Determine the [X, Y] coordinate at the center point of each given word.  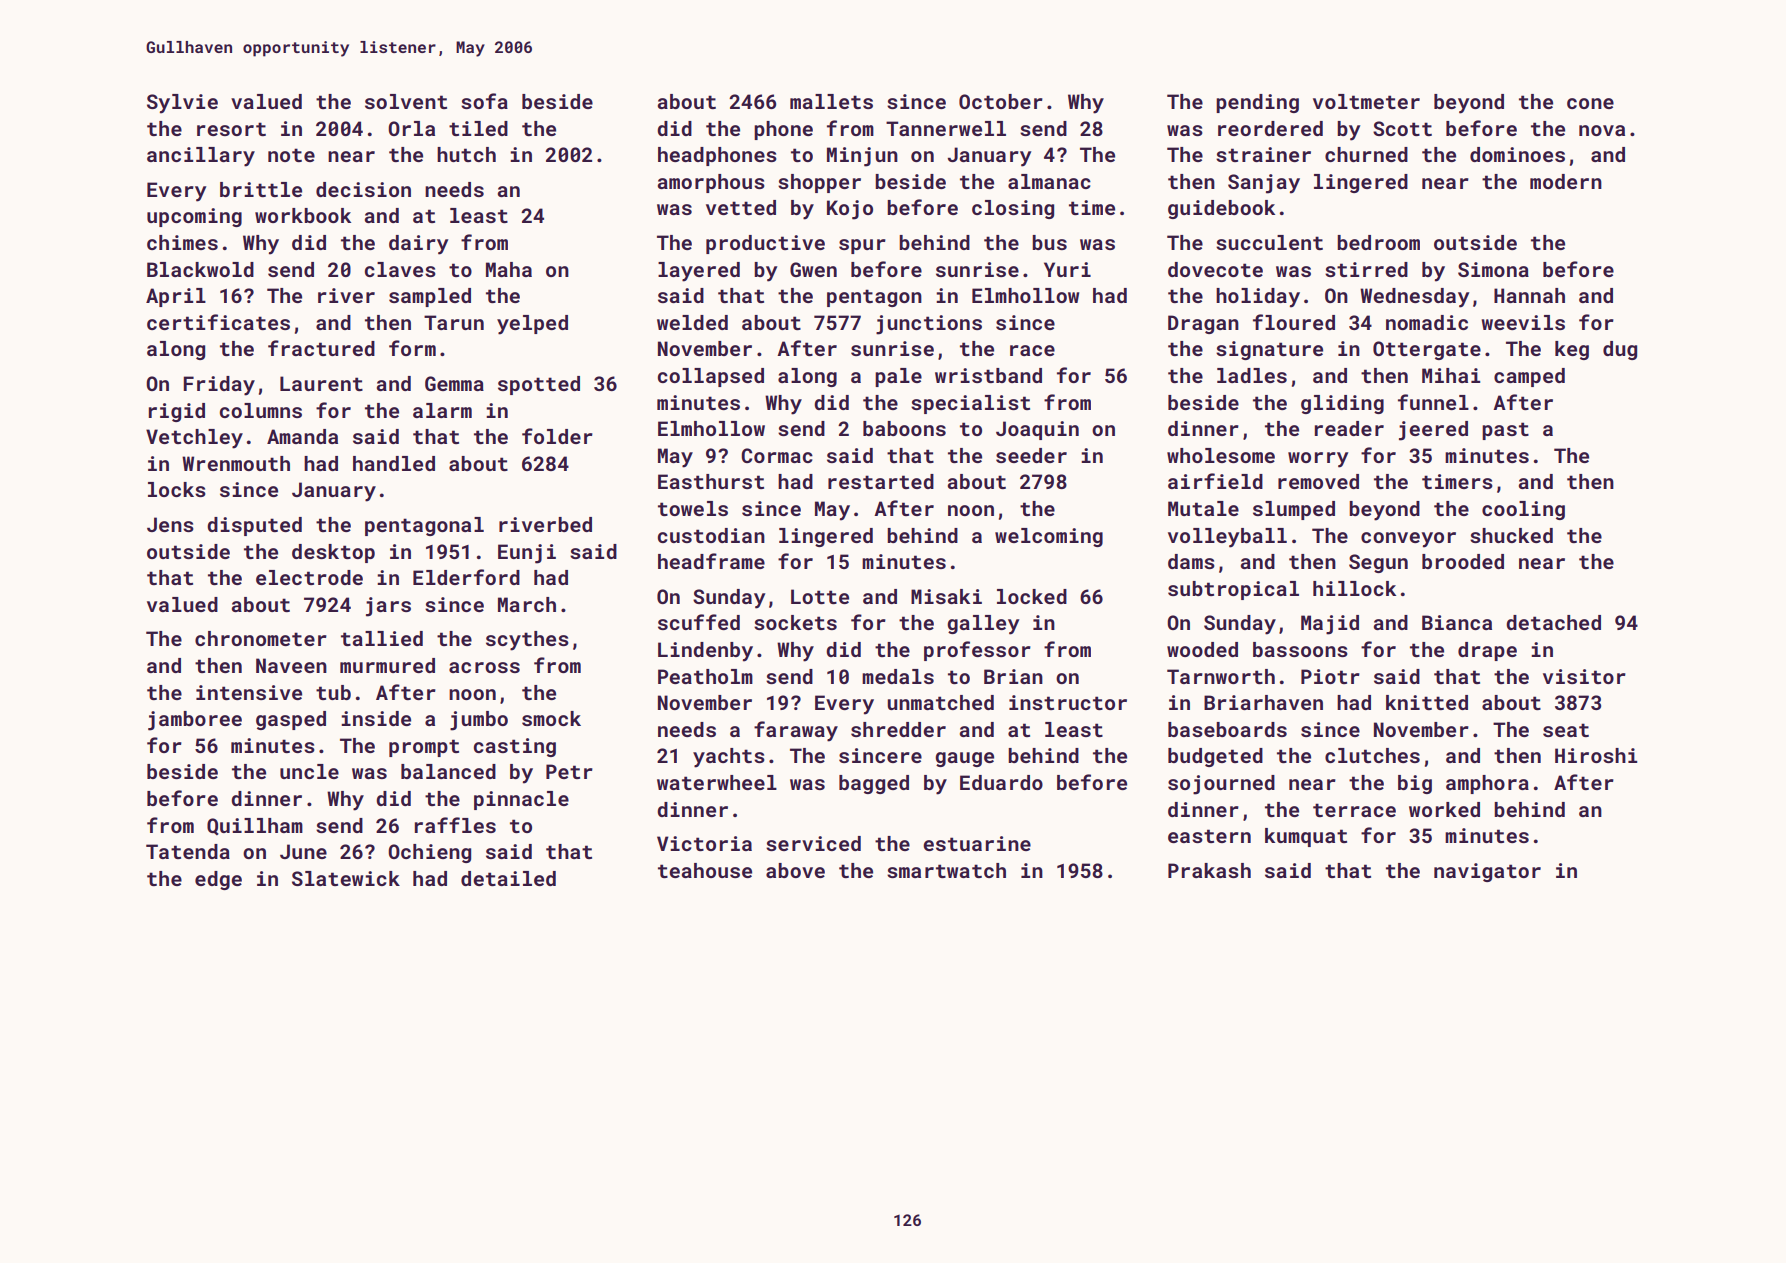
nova [1602, 130]
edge [218, 880]
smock [551, 718]
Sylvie [182, 104]
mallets [831, 101]
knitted [1427, 702]
